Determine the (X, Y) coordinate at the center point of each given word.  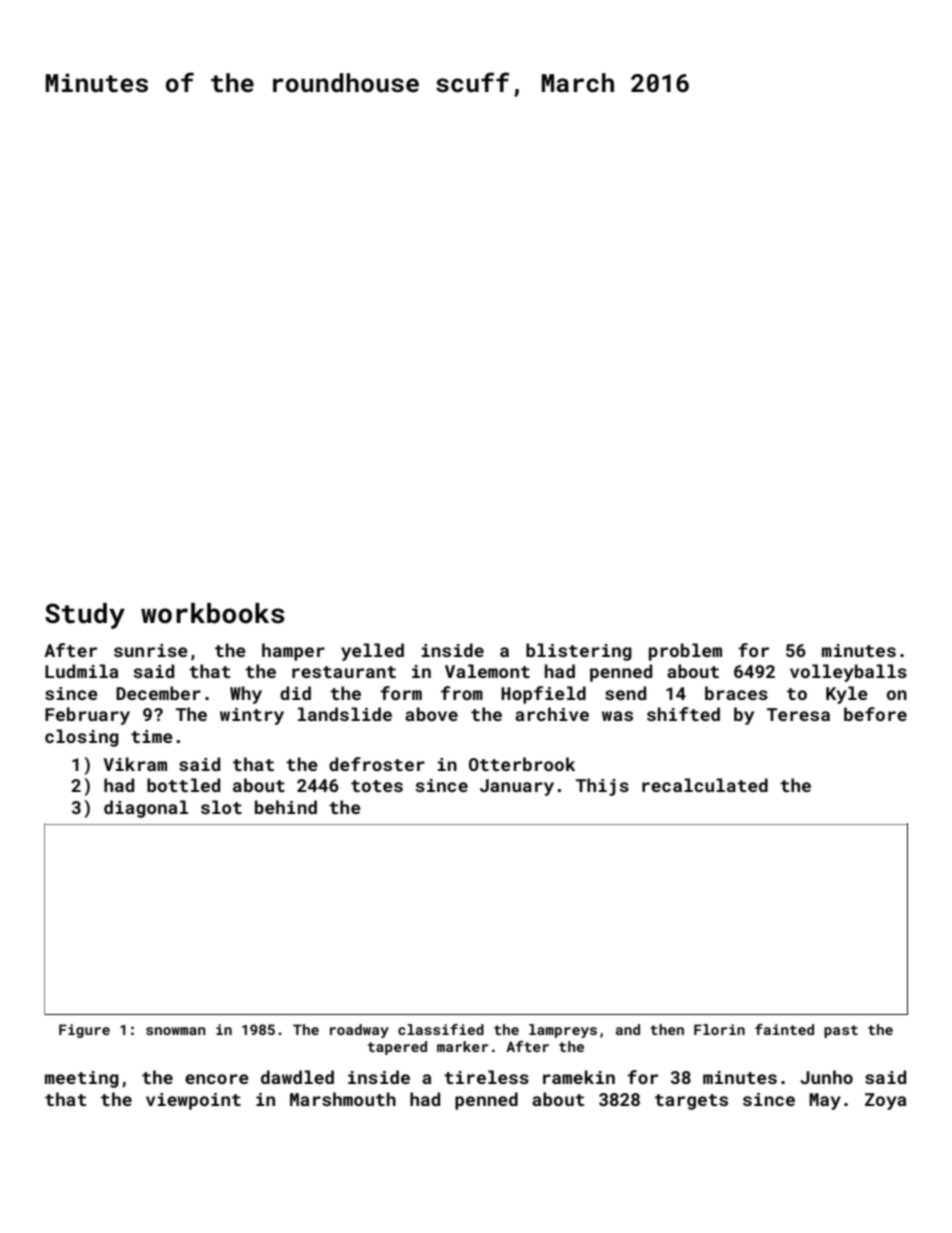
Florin (719, 1029)
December (158, 693)
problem (685, 652)
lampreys (563, 1031)
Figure (84, 1031)
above (431, 714)
